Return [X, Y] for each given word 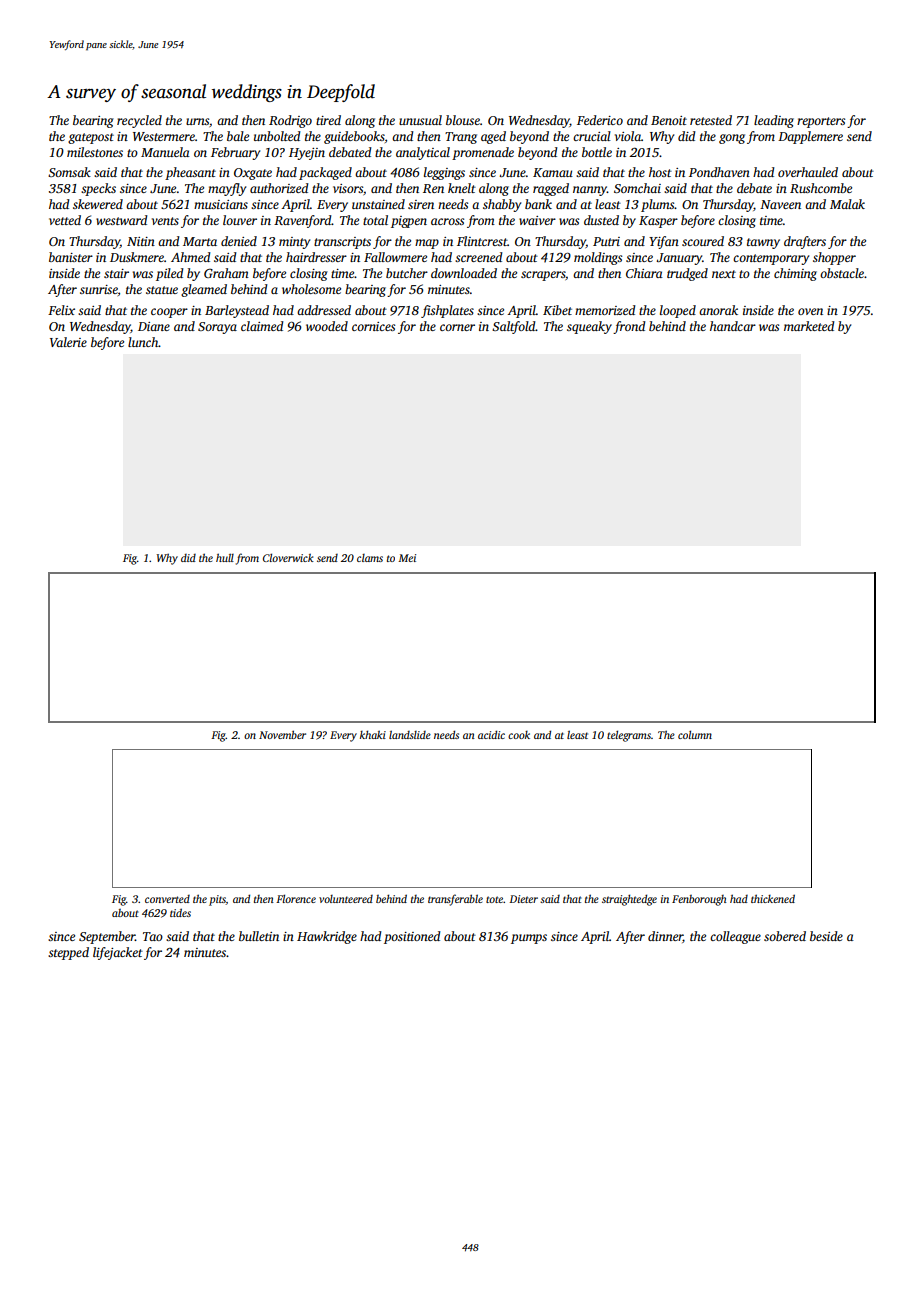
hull [225, 557]
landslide [410, 734]
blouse [463, 120]
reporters [821, 122]
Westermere [164, 136]
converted [167, 899]
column [695, 734]
